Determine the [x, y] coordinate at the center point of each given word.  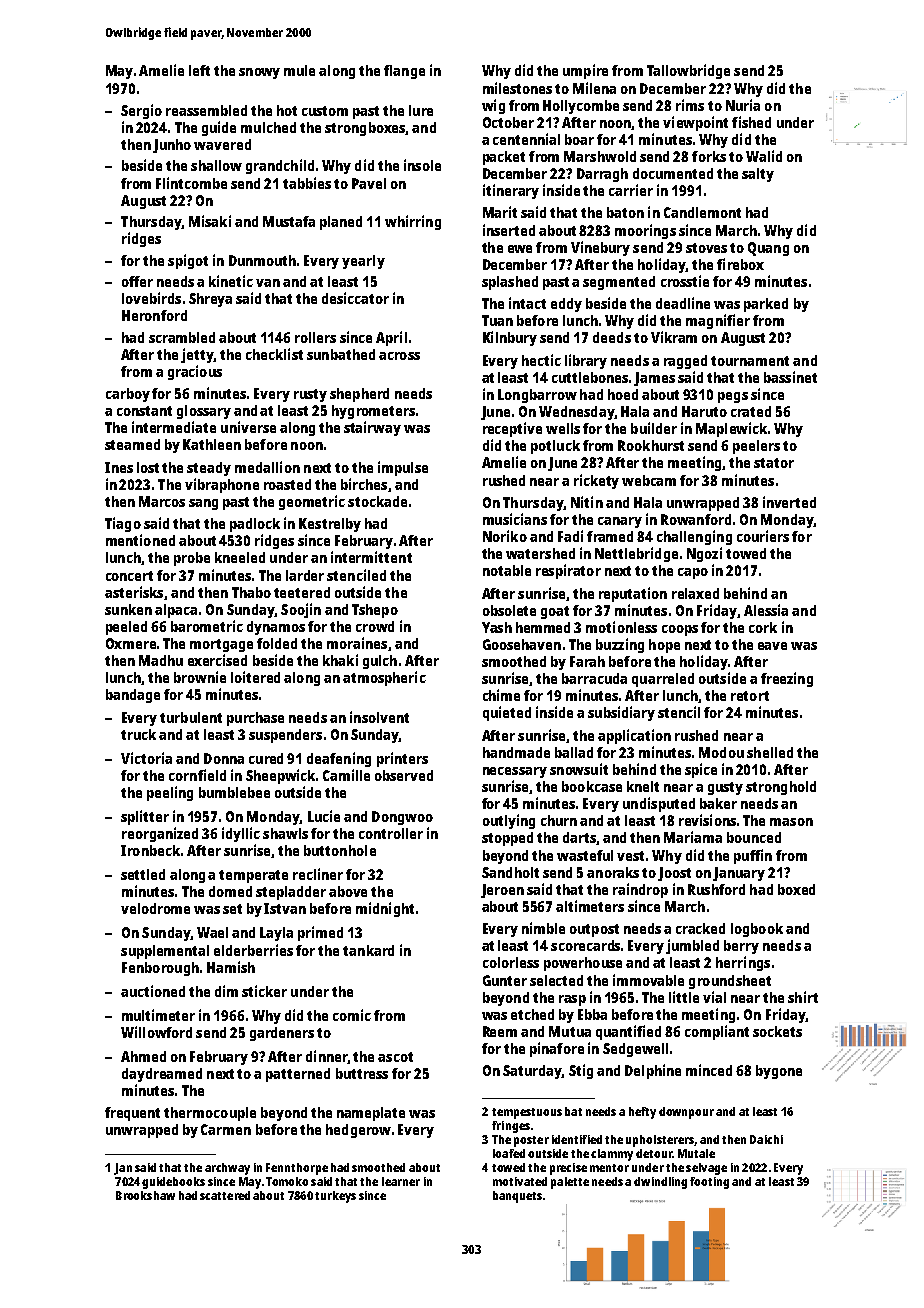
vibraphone [222, 485]
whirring [413, 222]
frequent [132, 1114]
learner [401, 1181]
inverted [789, 502]
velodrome [155, 908]
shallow [216, 165]
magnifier [718, 321]
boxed [796, 889]
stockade [377, 501]
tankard [368, 950]
